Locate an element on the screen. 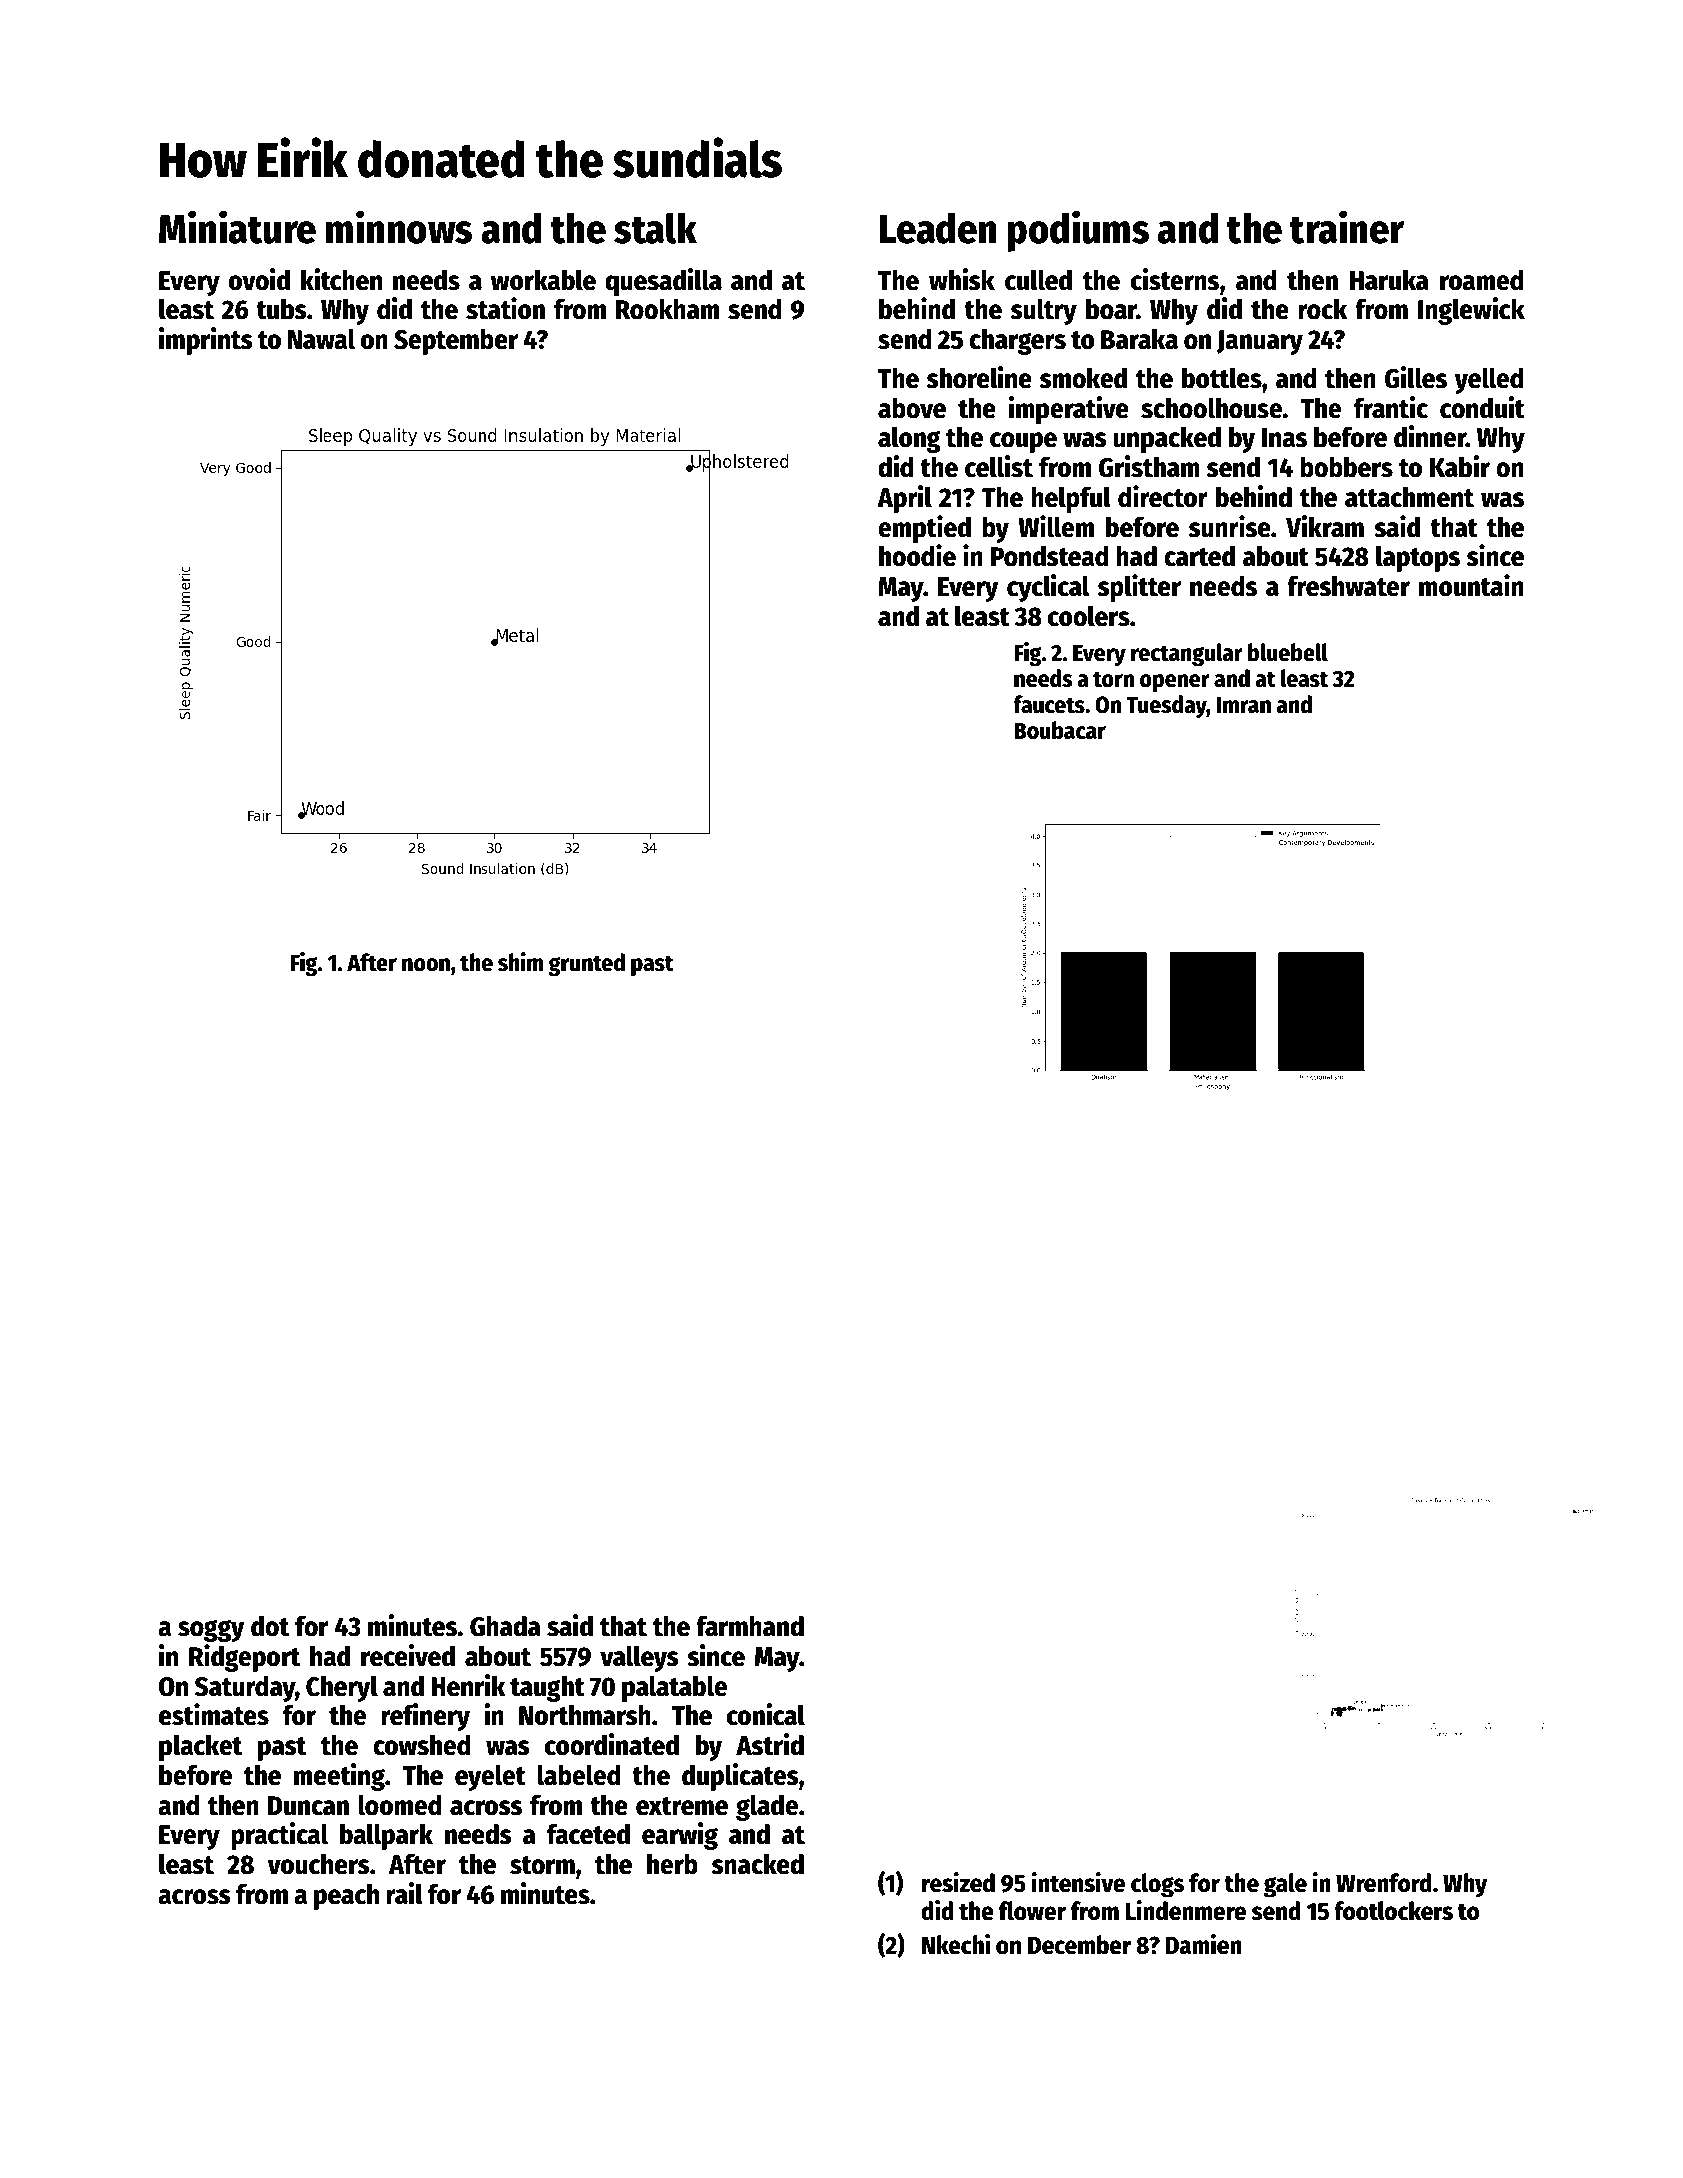 The image size is (1683, 2178). whisk is located at coordinates (962, 279).
